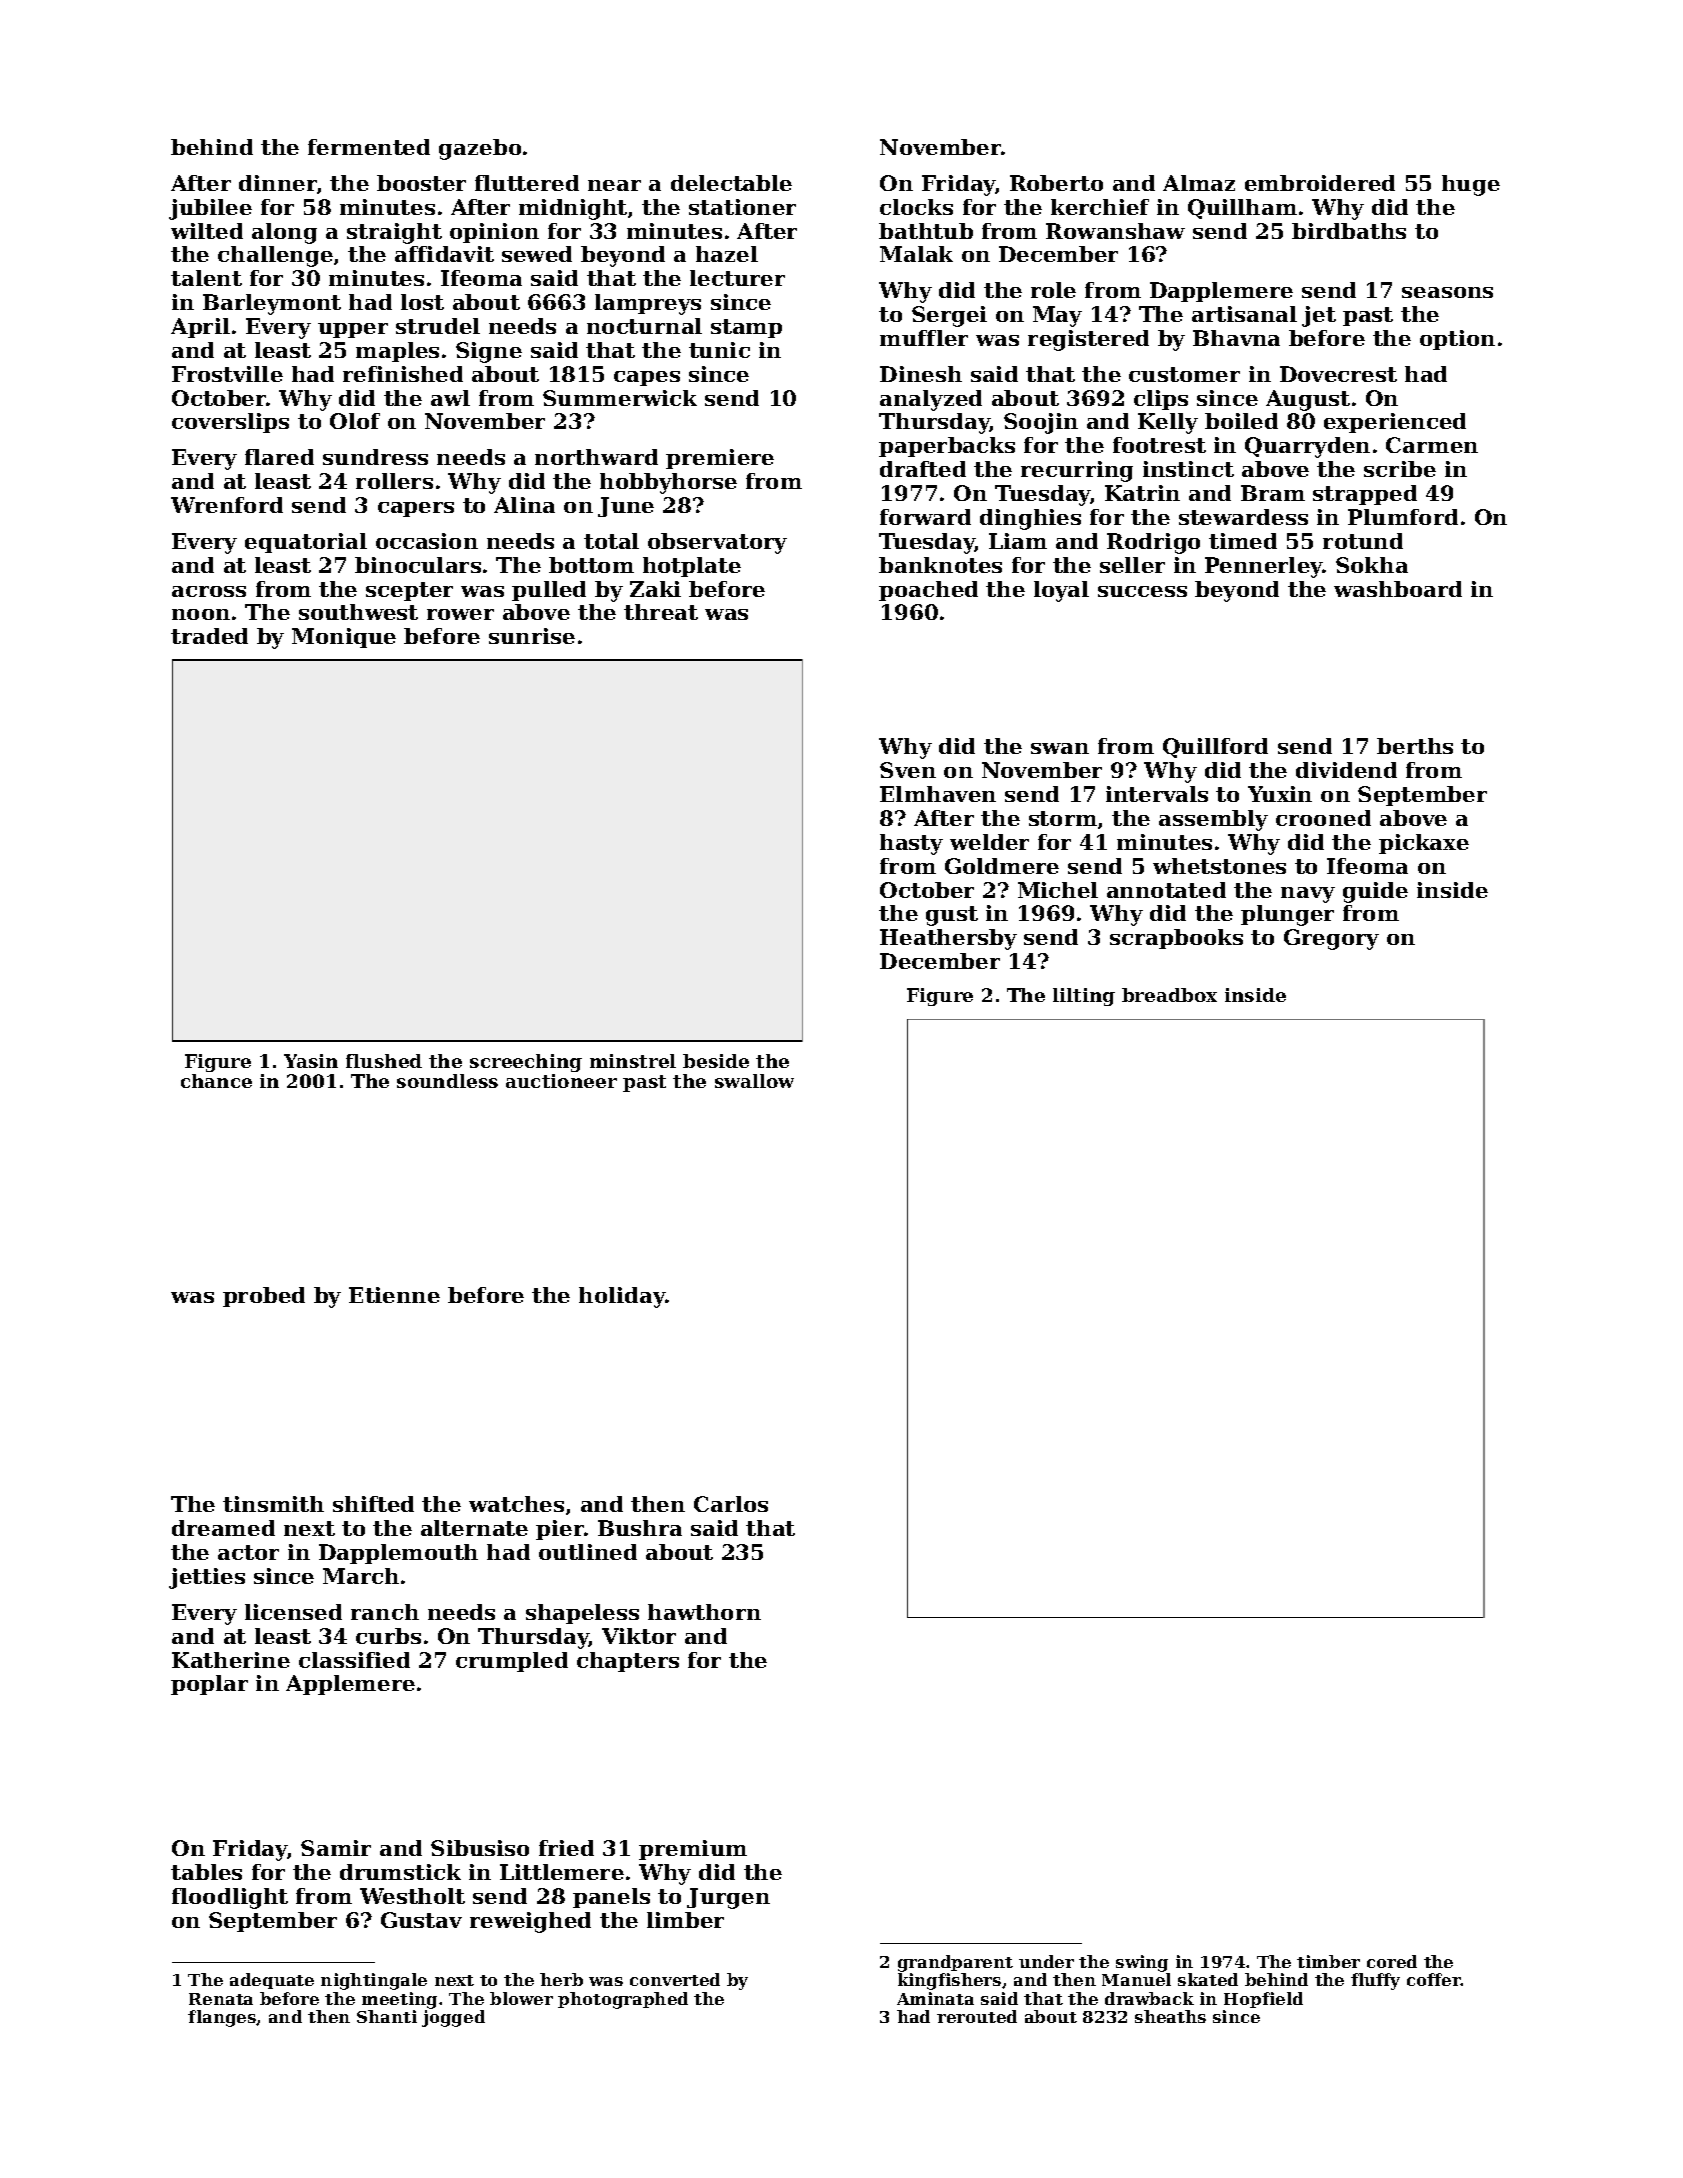 The width and height of the screenshot is (1683, 2178). Describe the element at coordinates (640, 1528) in the screenshot. I see `Bushra` at that location.
